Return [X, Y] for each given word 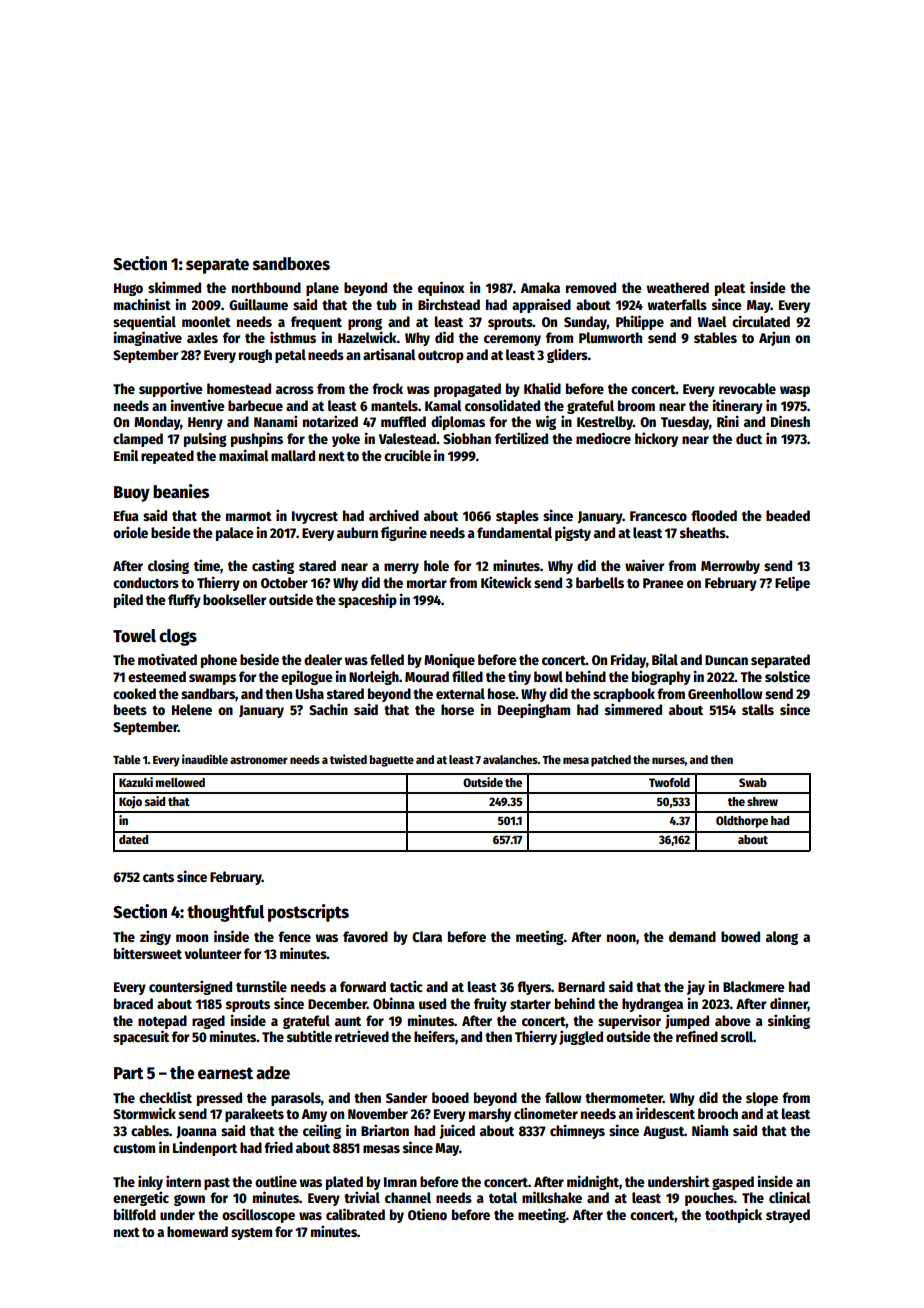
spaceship [367, 600]
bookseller [234, 599]
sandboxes [291, 264]
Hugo [128, 289]
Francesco [658, 516]
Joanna [196, 1132]
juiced [457, 1131]
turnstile [261, 986]
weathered [678, 287]
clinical [790, 1197]
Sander [406, 1097]
